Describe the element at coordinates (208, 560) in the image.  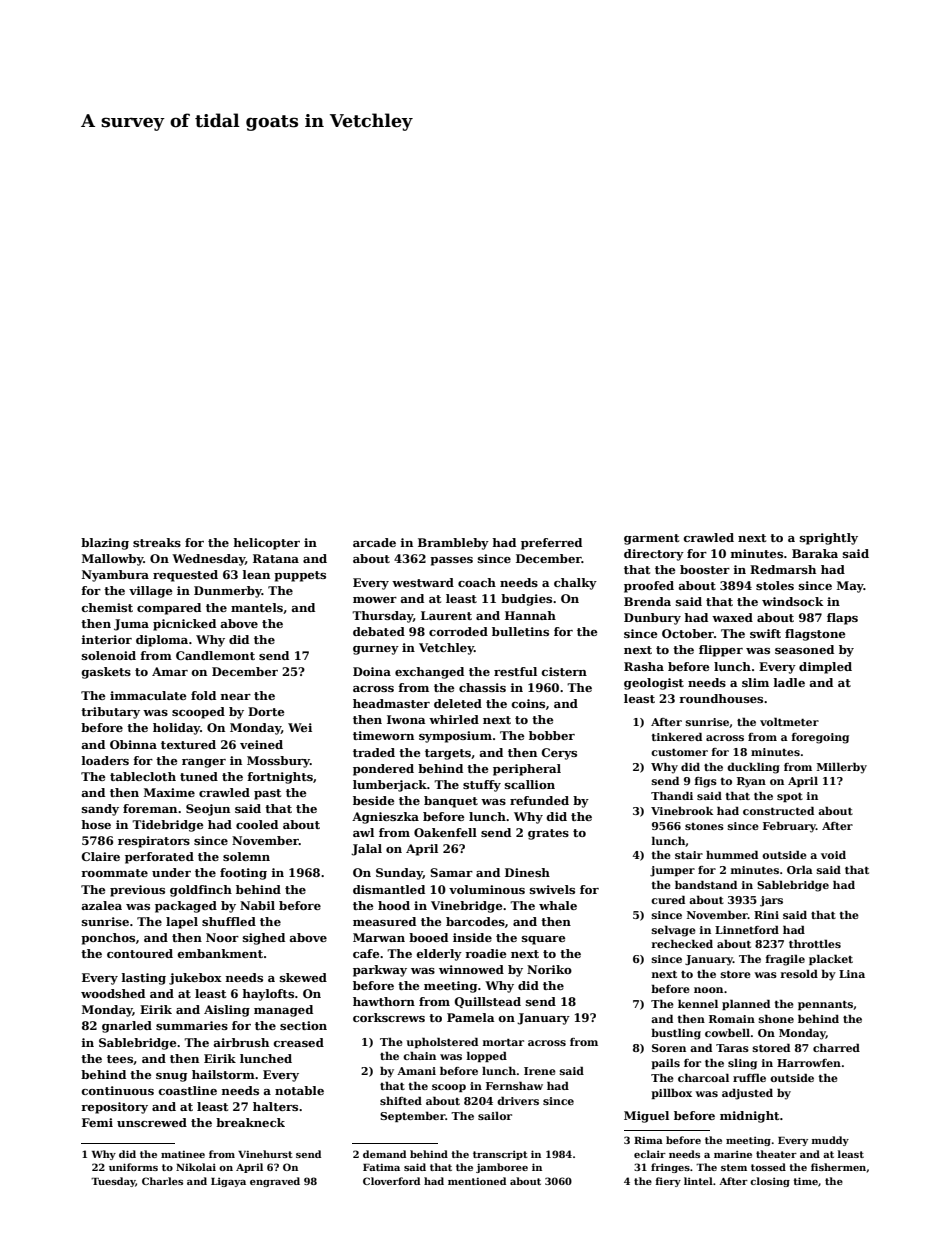
I see `Wednesday` at that location.
